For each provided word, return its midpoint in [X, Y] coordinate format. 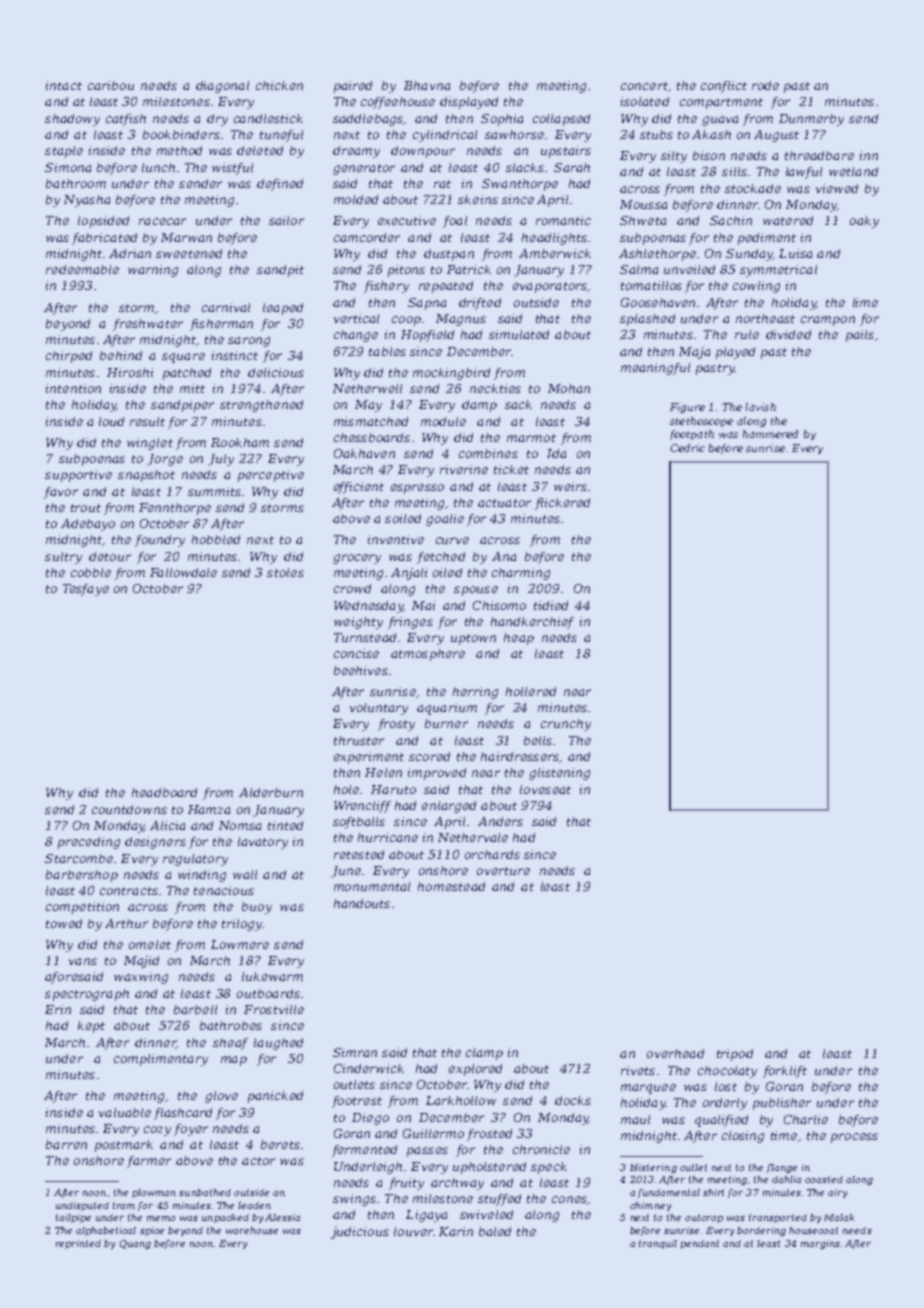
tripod [735, 1055]
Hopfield [427, 336]
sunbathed [205, 1192]
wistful [232, 169]
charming [521, 574]
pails [860, 336]
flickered [562, 504]
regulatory [195, 860]
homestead [451, 886]
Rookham [240, 442]
